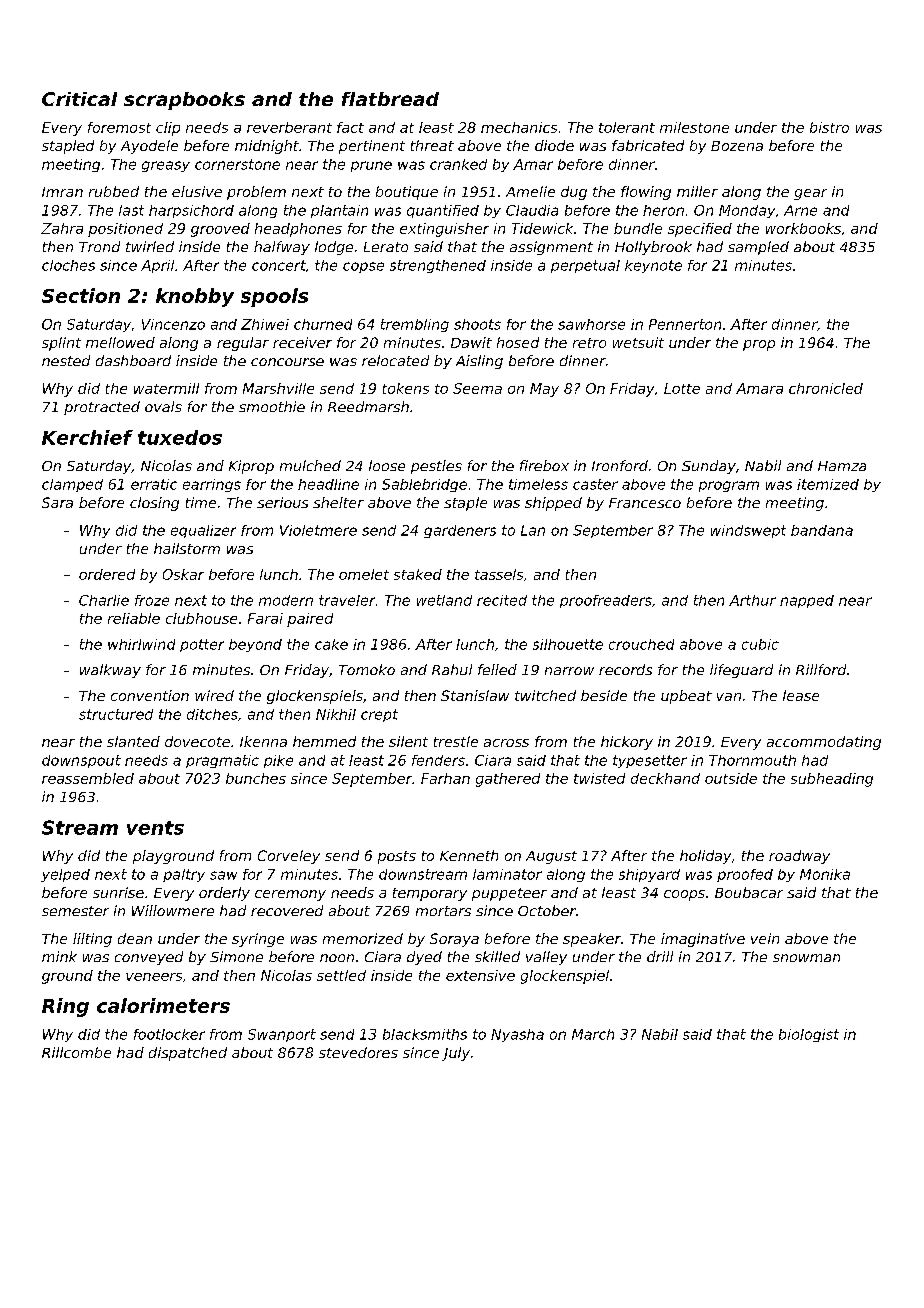  I want to click on Imran, so click(62, 192).
